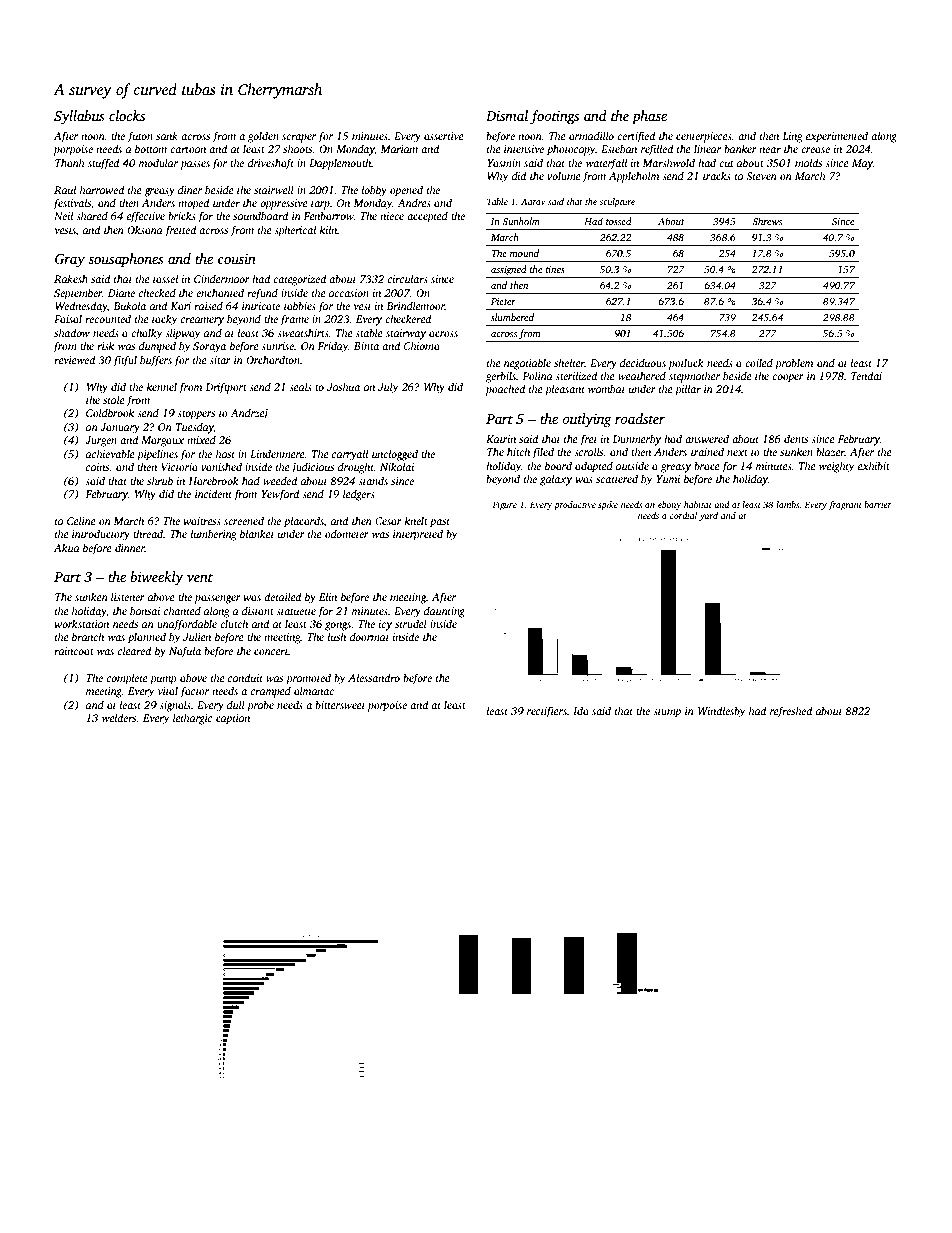  What do you see at coordinates (874, 465) in the screenshot?
I see `exhibit` at bounding box center [874, 465].
